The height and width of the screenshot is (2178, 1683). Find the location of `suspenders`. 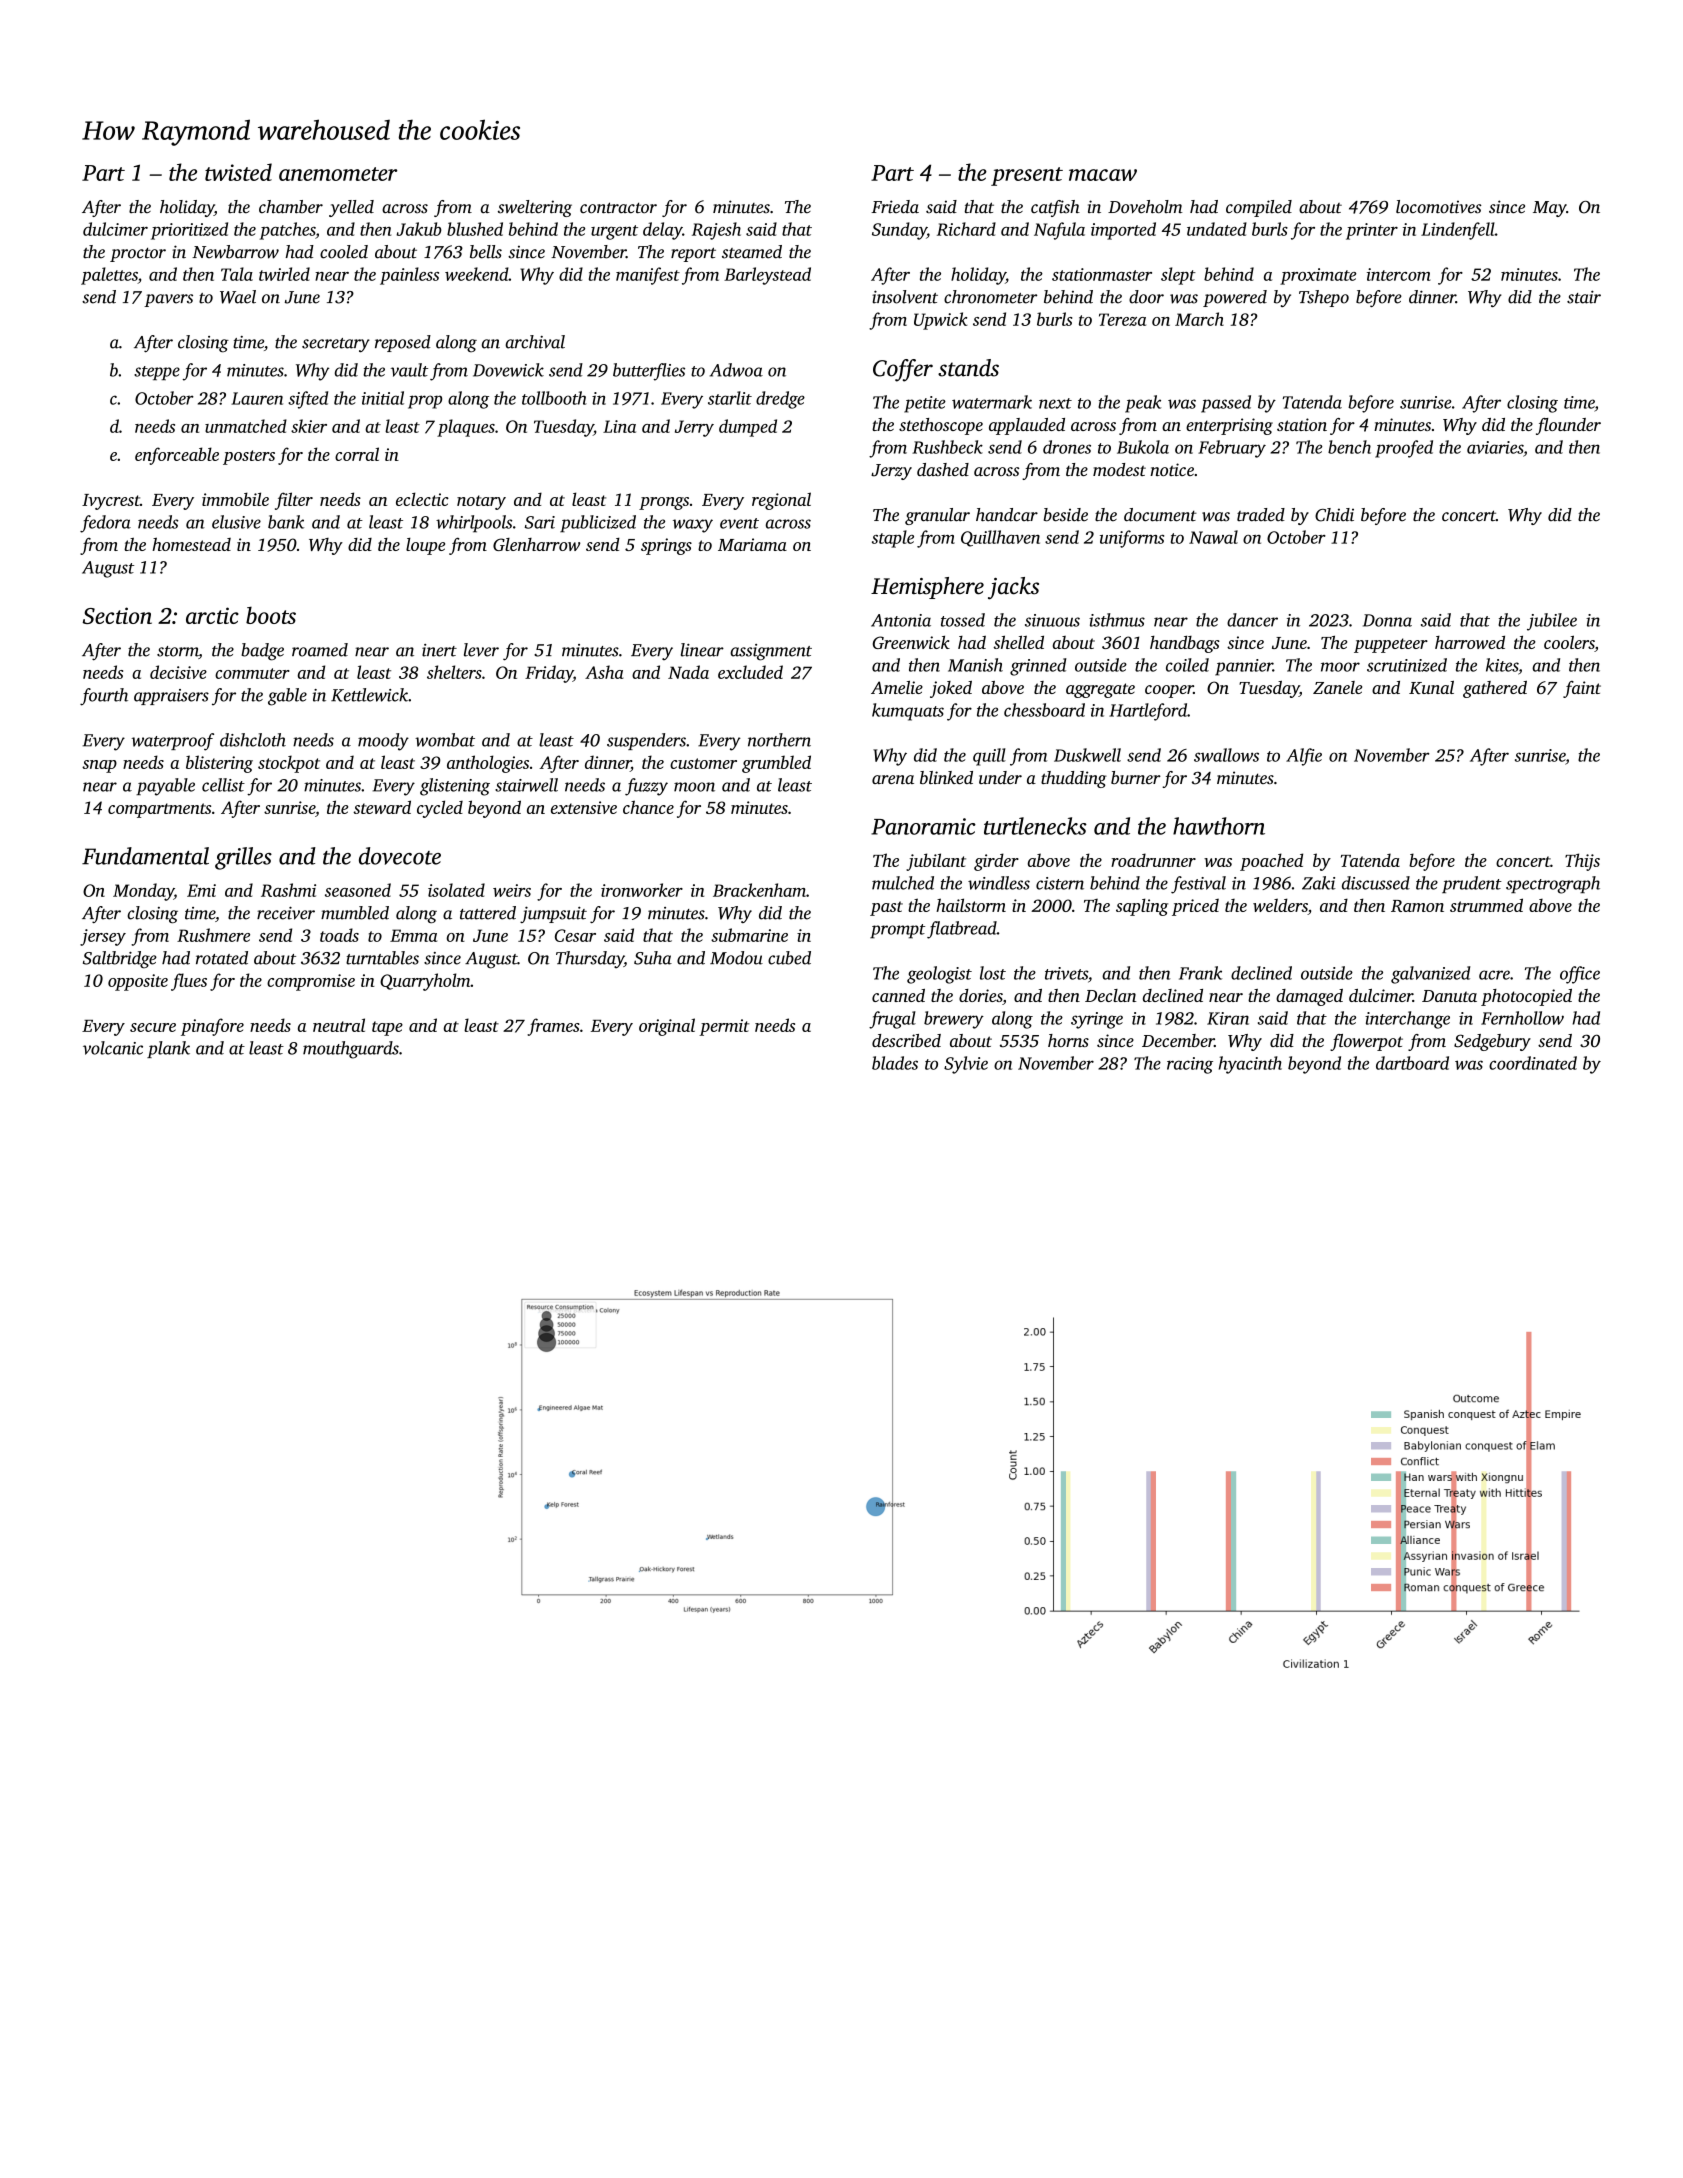

suspenders is located at coordinates (646, 741).
